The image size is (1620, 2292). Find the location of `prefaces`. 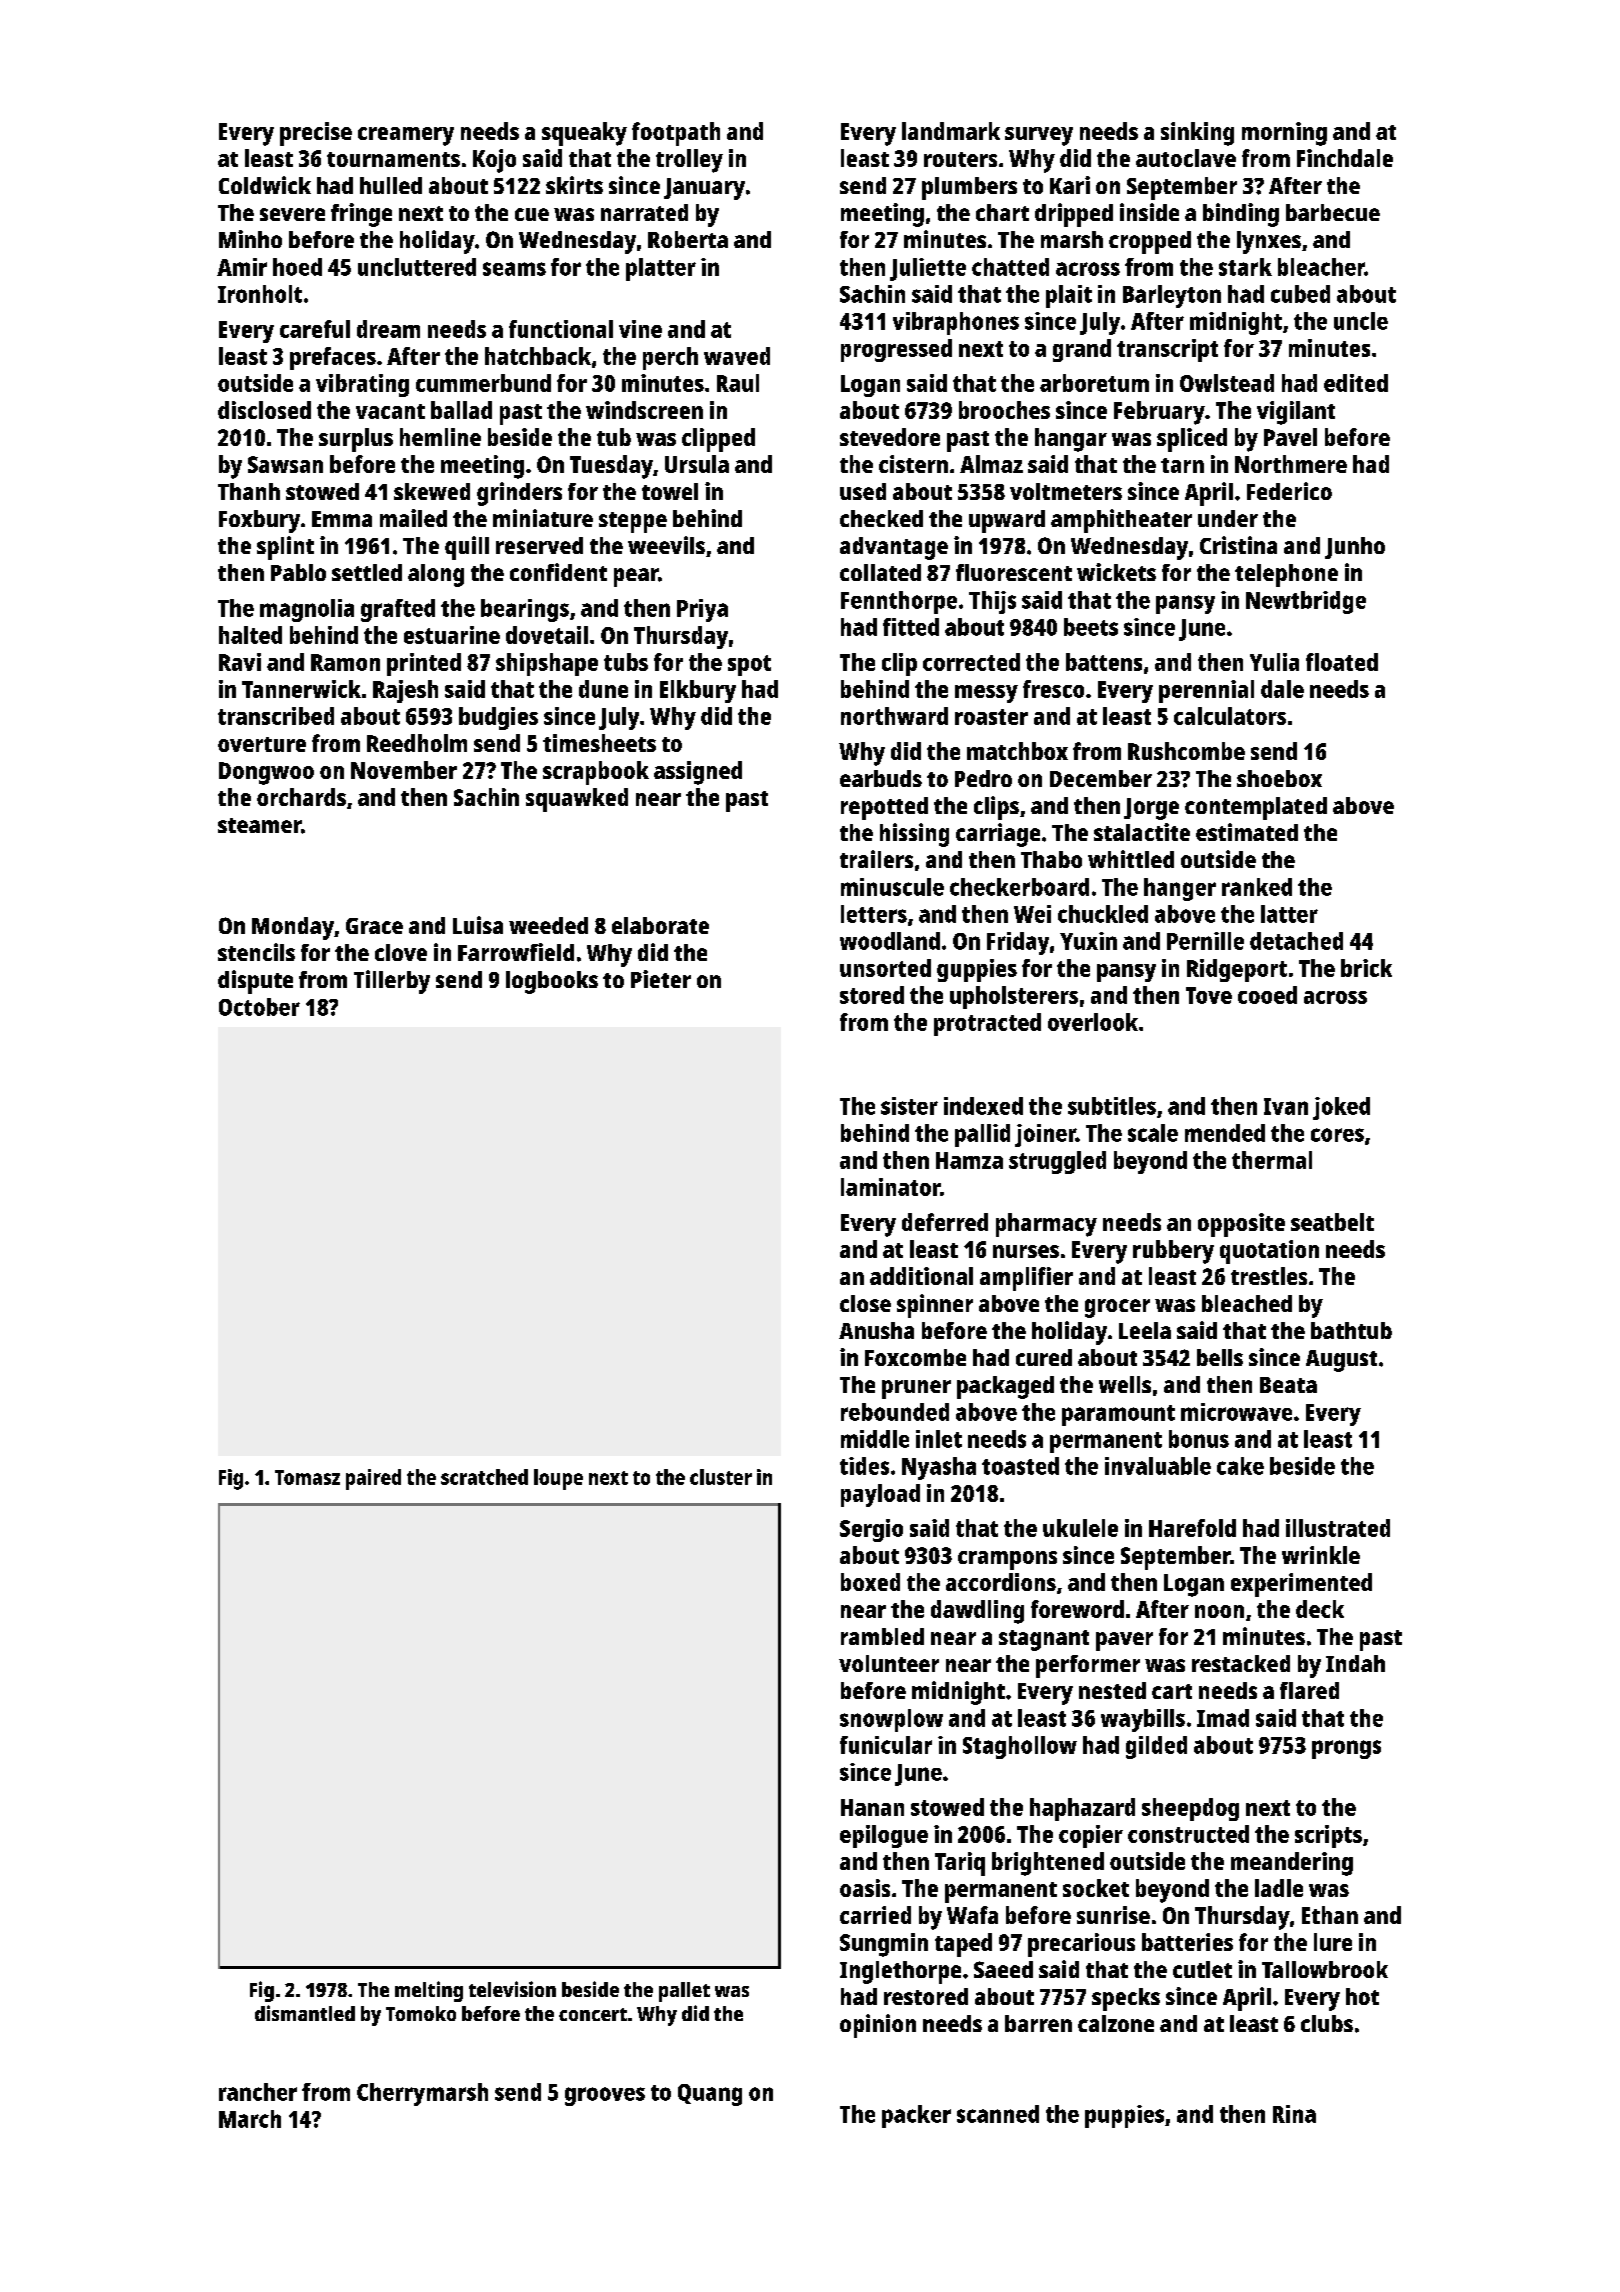

prefaces is located at coordinates (333, 358).
